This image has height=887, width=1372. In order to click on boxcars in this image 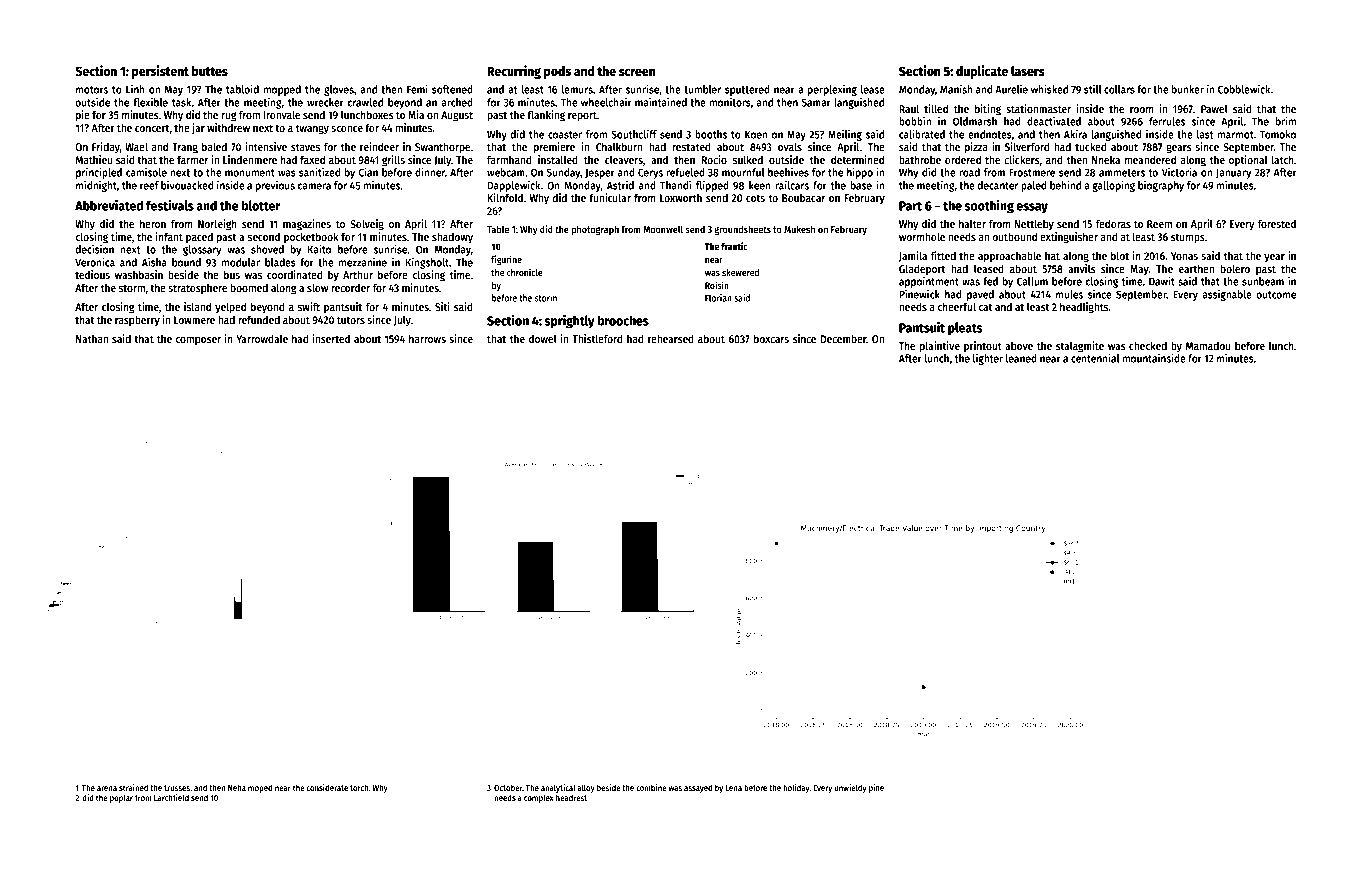, I will do `click(771, 338)`.
